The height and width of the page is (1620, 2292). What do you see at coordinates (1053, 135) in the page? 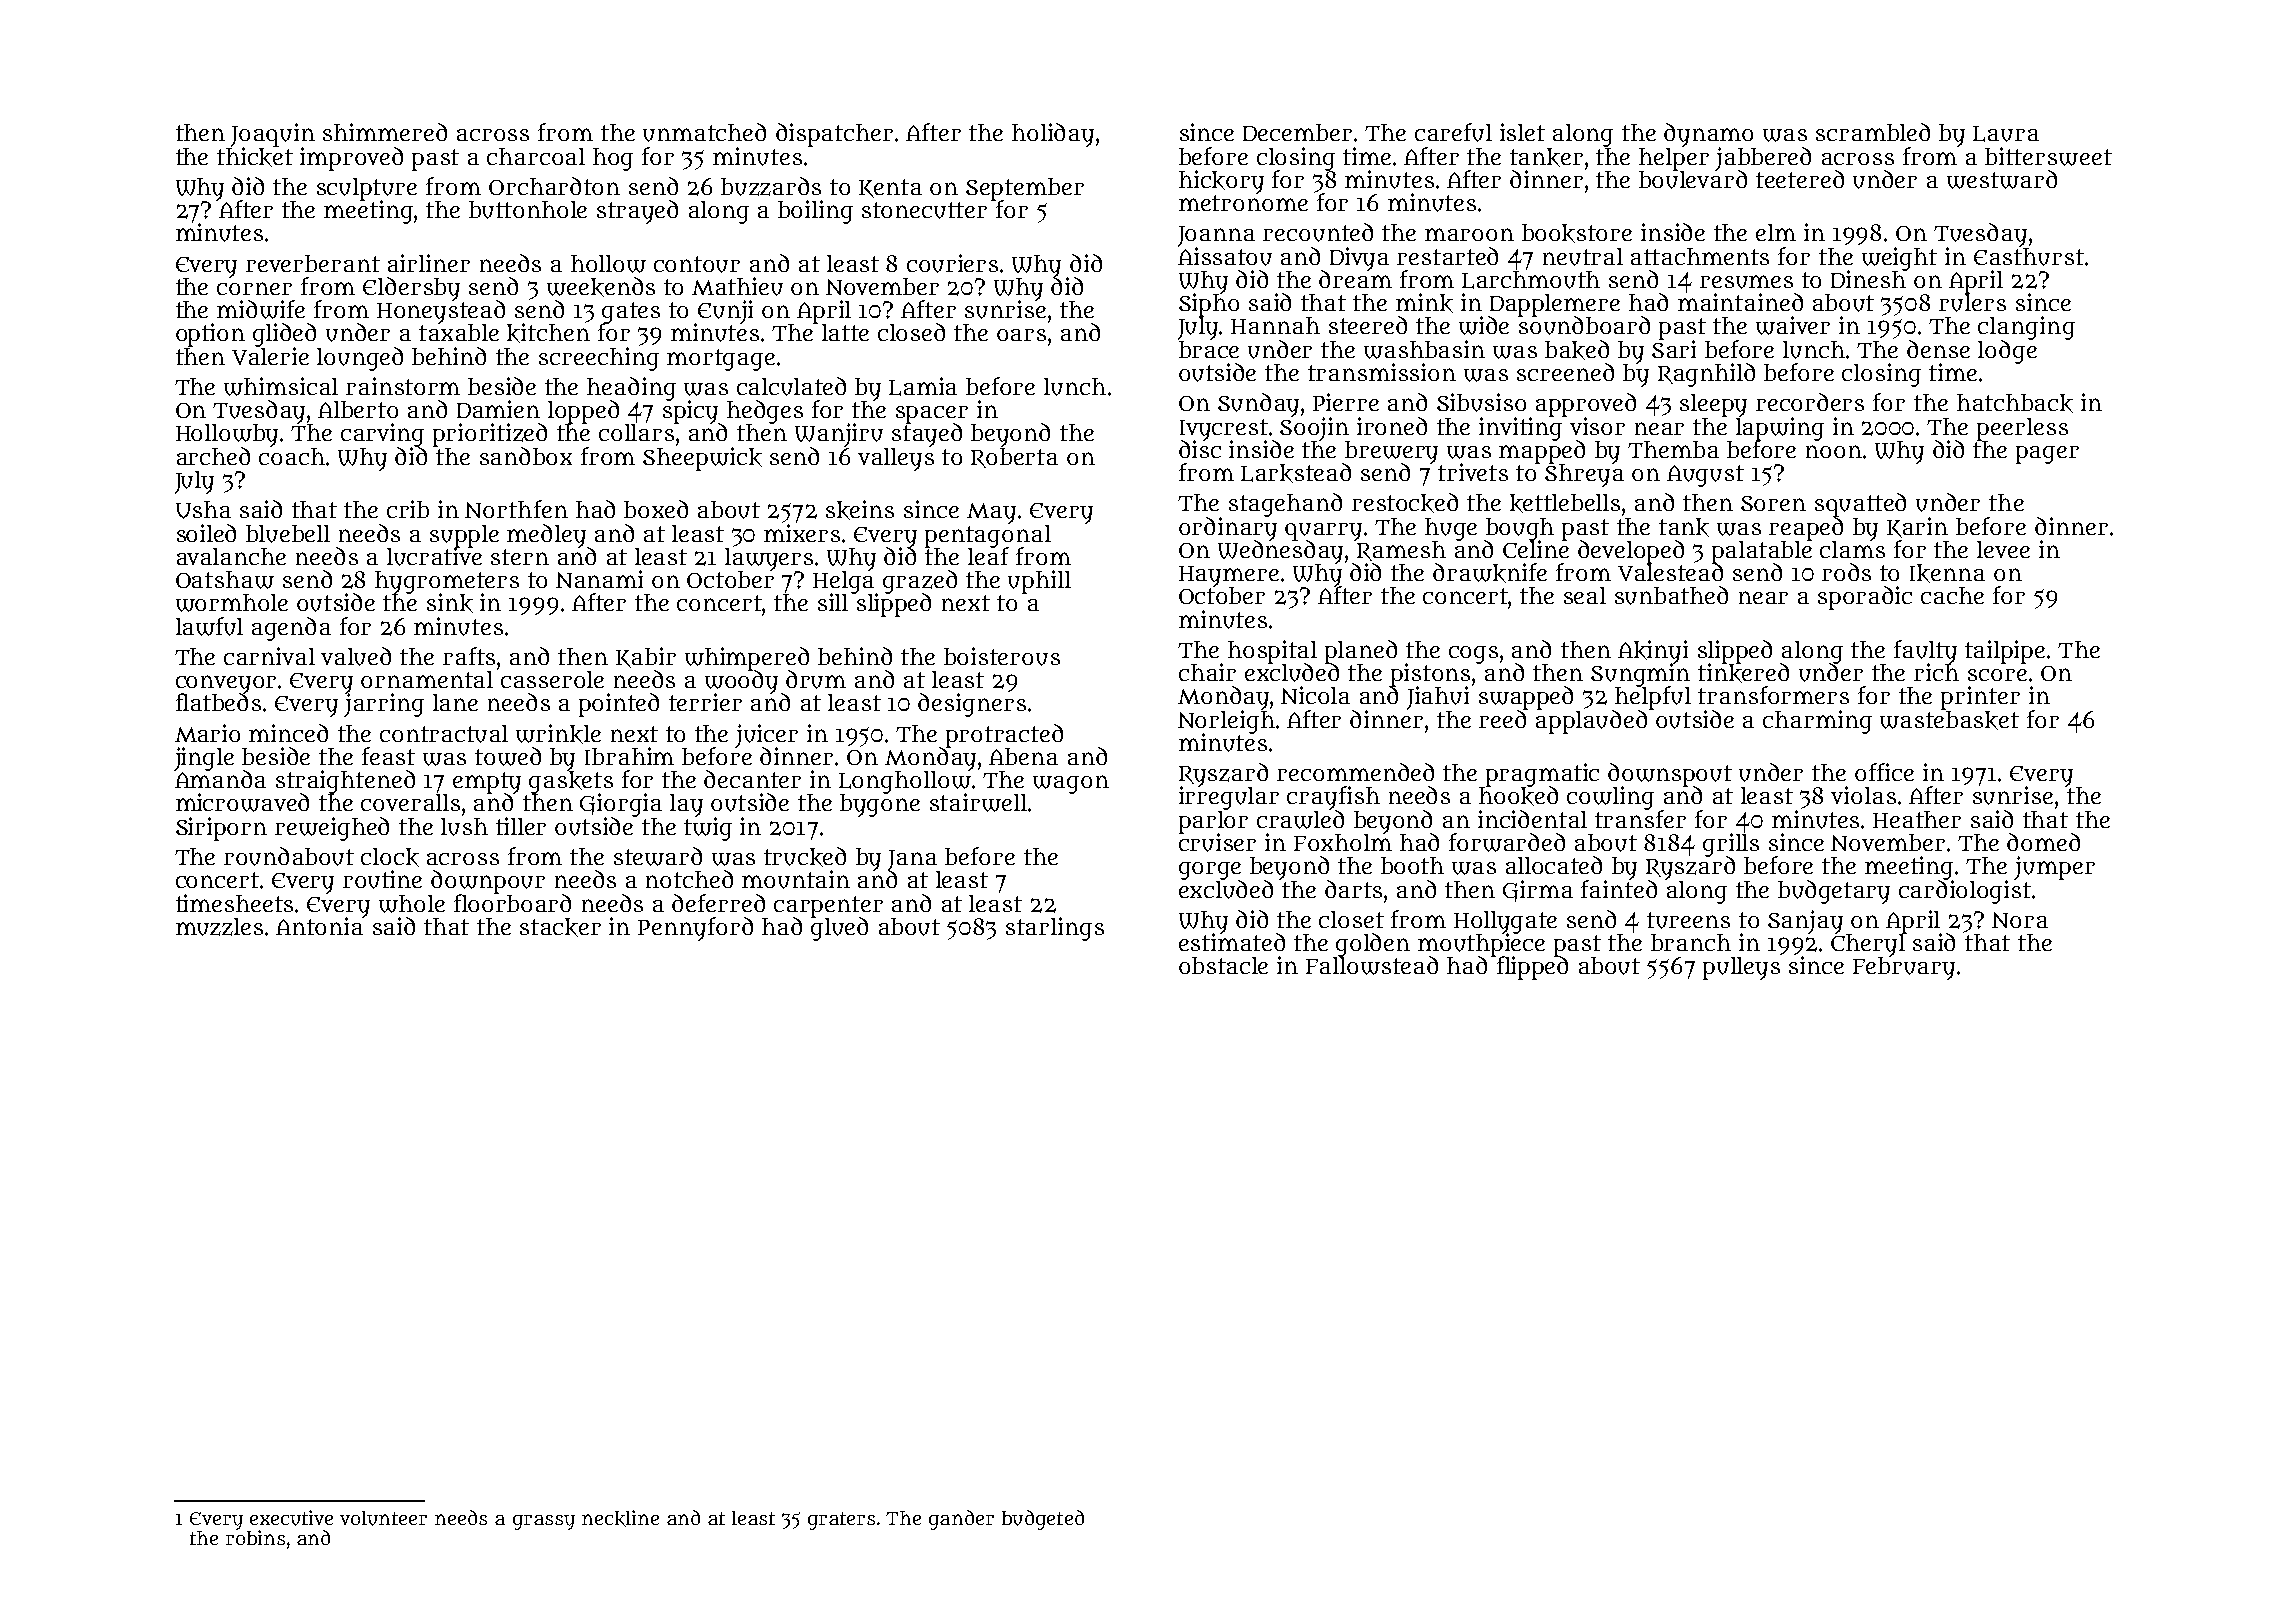
I see `holiday` at bounding box center [1053, 135].
